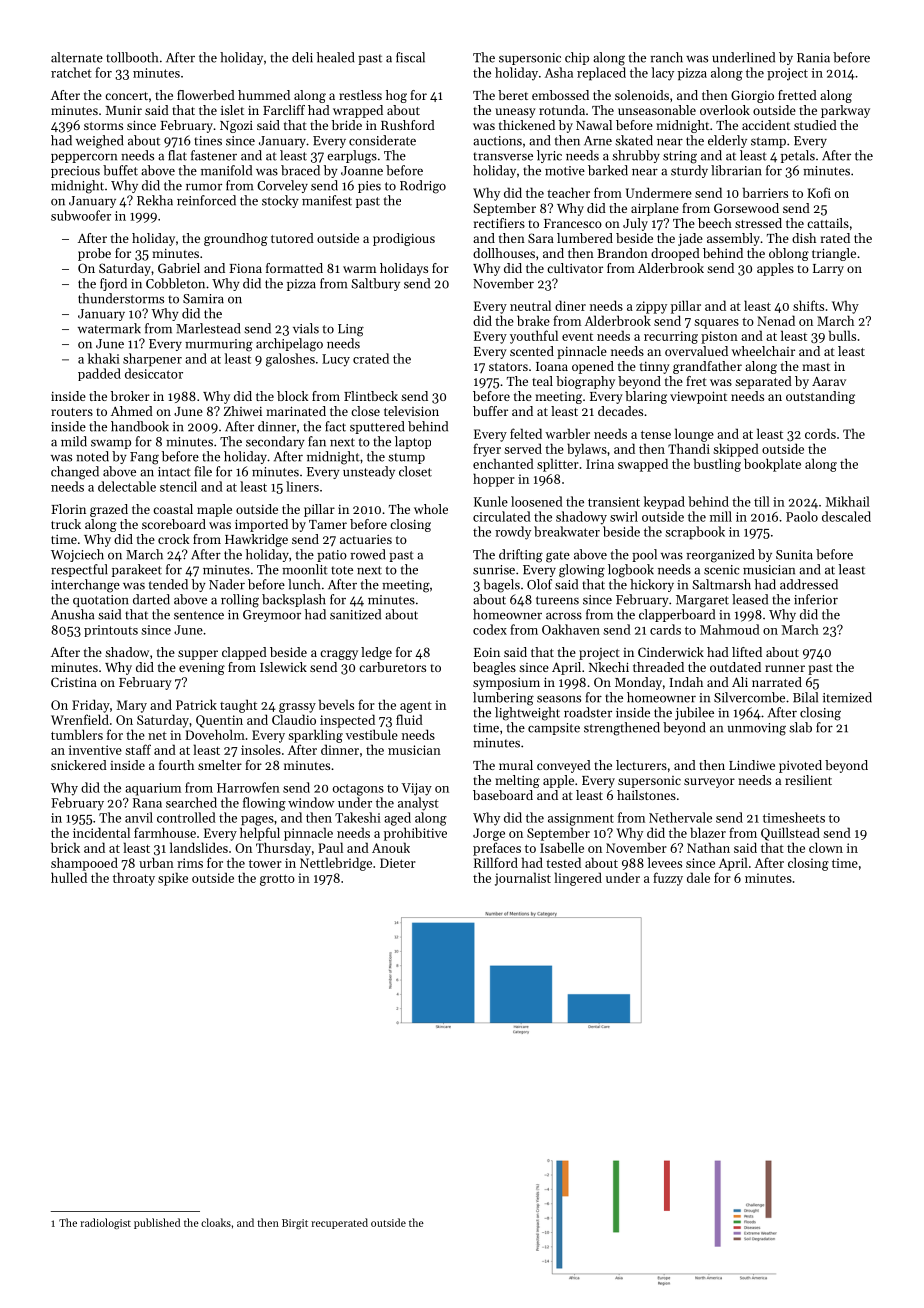 The image size is (924, 1308). I want to click on handbook, so click(140, 426).
